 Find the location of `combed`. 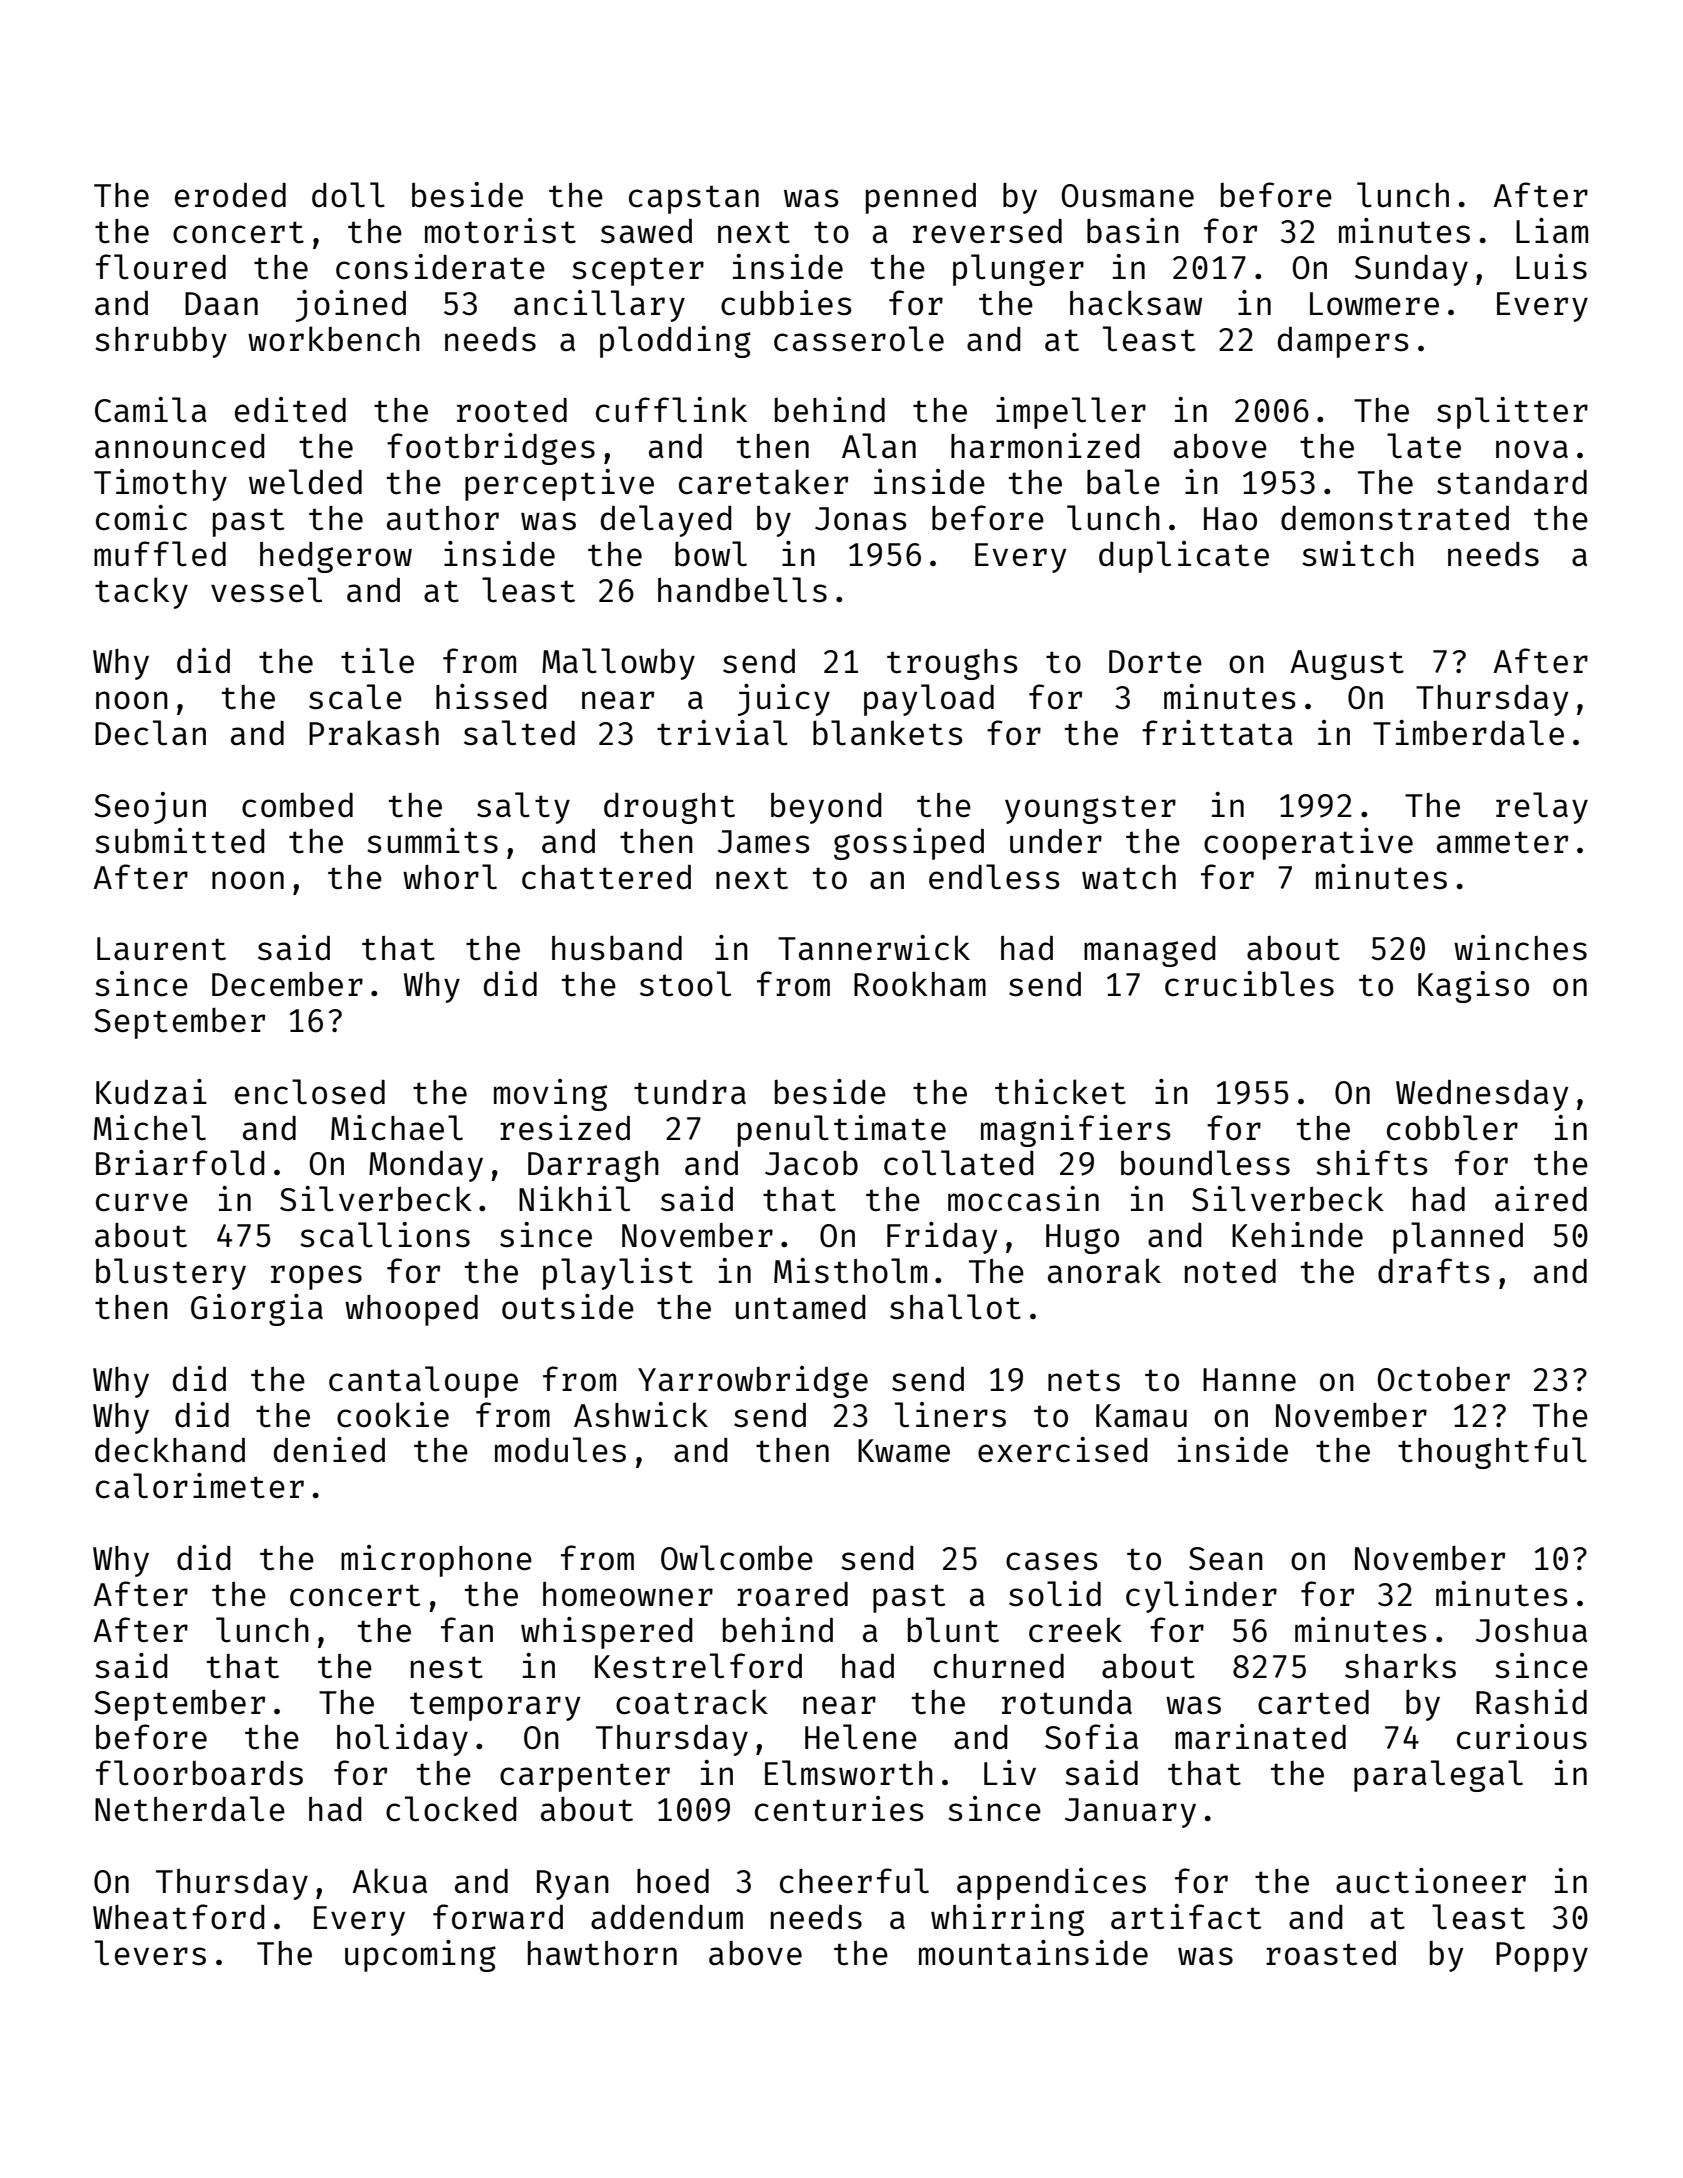

combed is located at coordinates (297, 805).
